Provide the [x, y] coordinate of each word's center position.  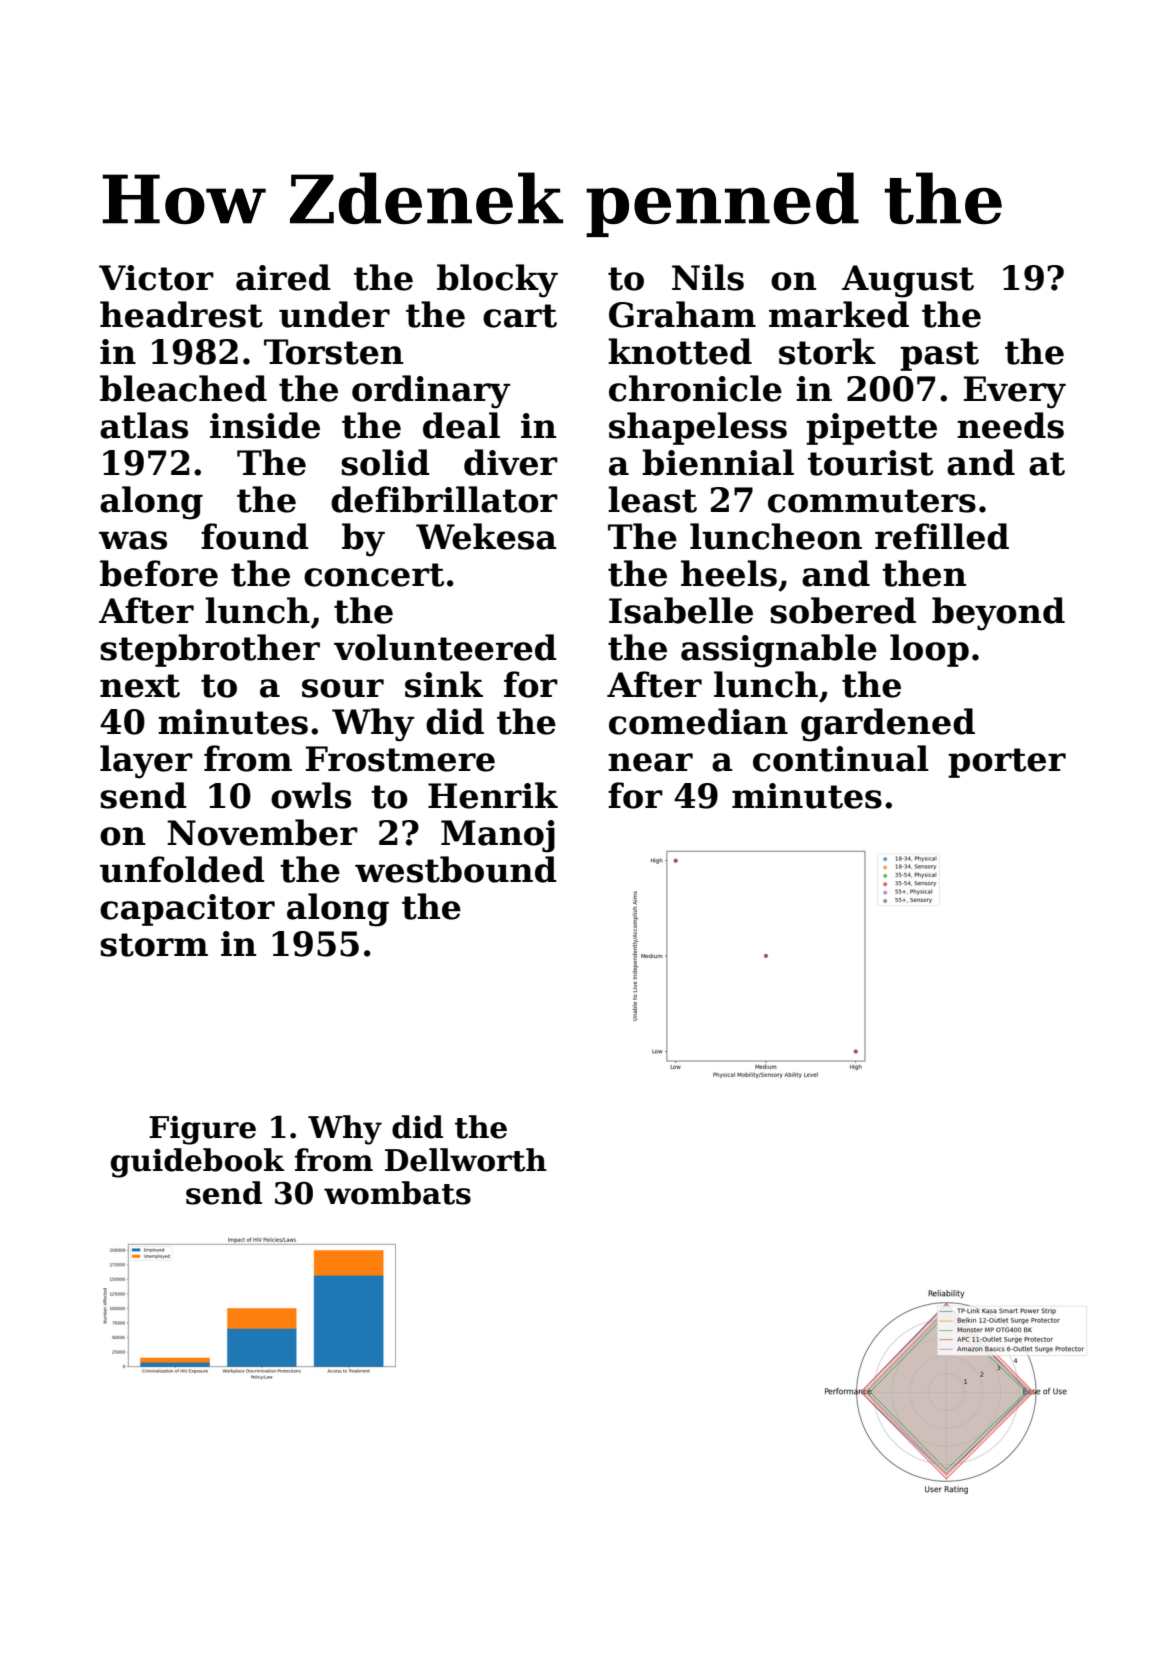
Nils [708, 277]
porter [1007, 763]
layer [146, 762]
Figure [202, 1130]
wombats [397, 1193]
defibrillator [444, 499]
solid [385, 462]
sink [444, 684]
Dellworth [466, 1160]
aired [283, 277]
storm [154, 945]
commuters [872, 501]
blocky [497, 281]
